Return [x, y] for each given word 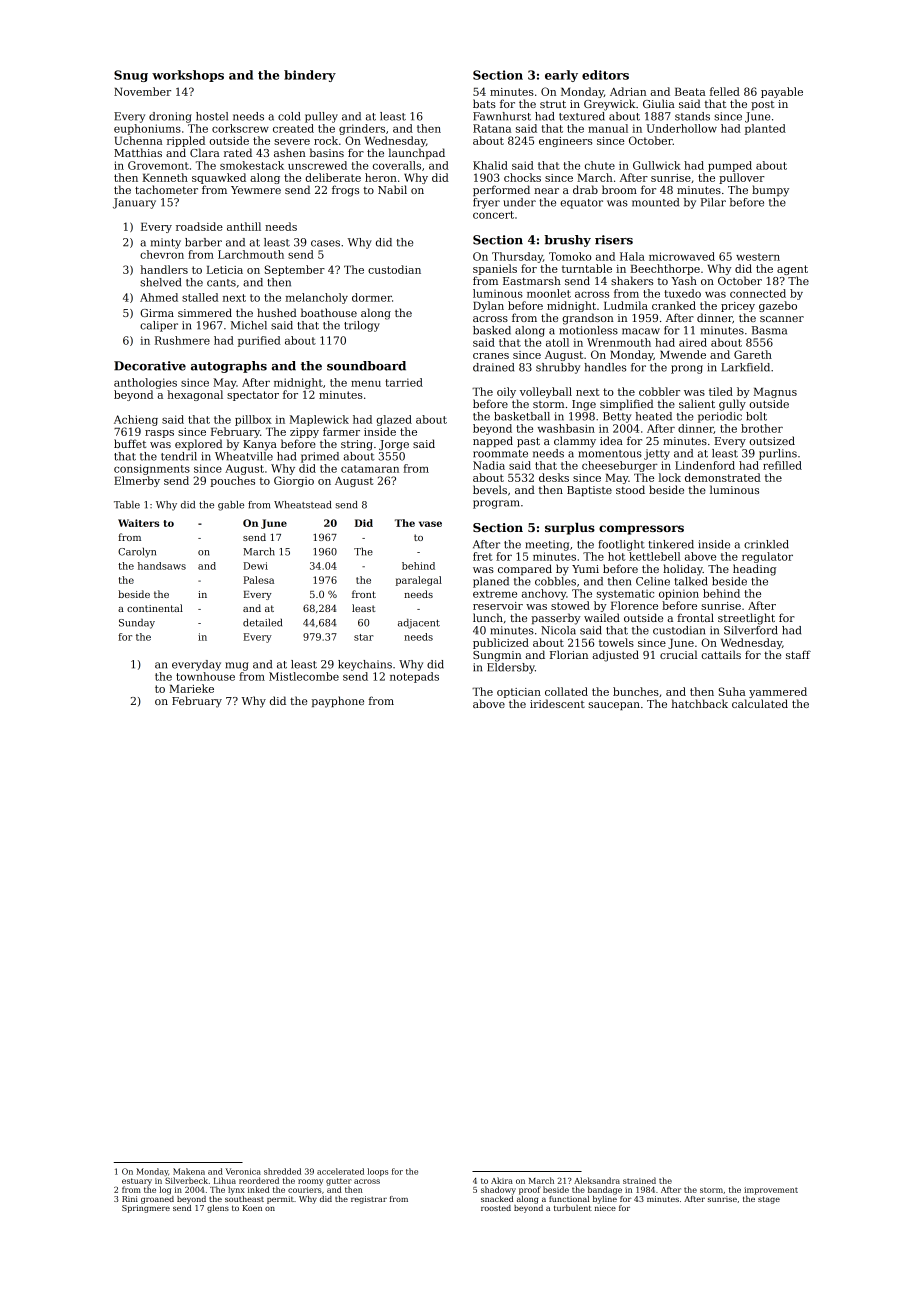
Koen [252, 1208]
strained [639, 1180]
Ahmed [159, 297]
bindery [310, 76]
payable [782, 92]
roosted [496, 1208]
